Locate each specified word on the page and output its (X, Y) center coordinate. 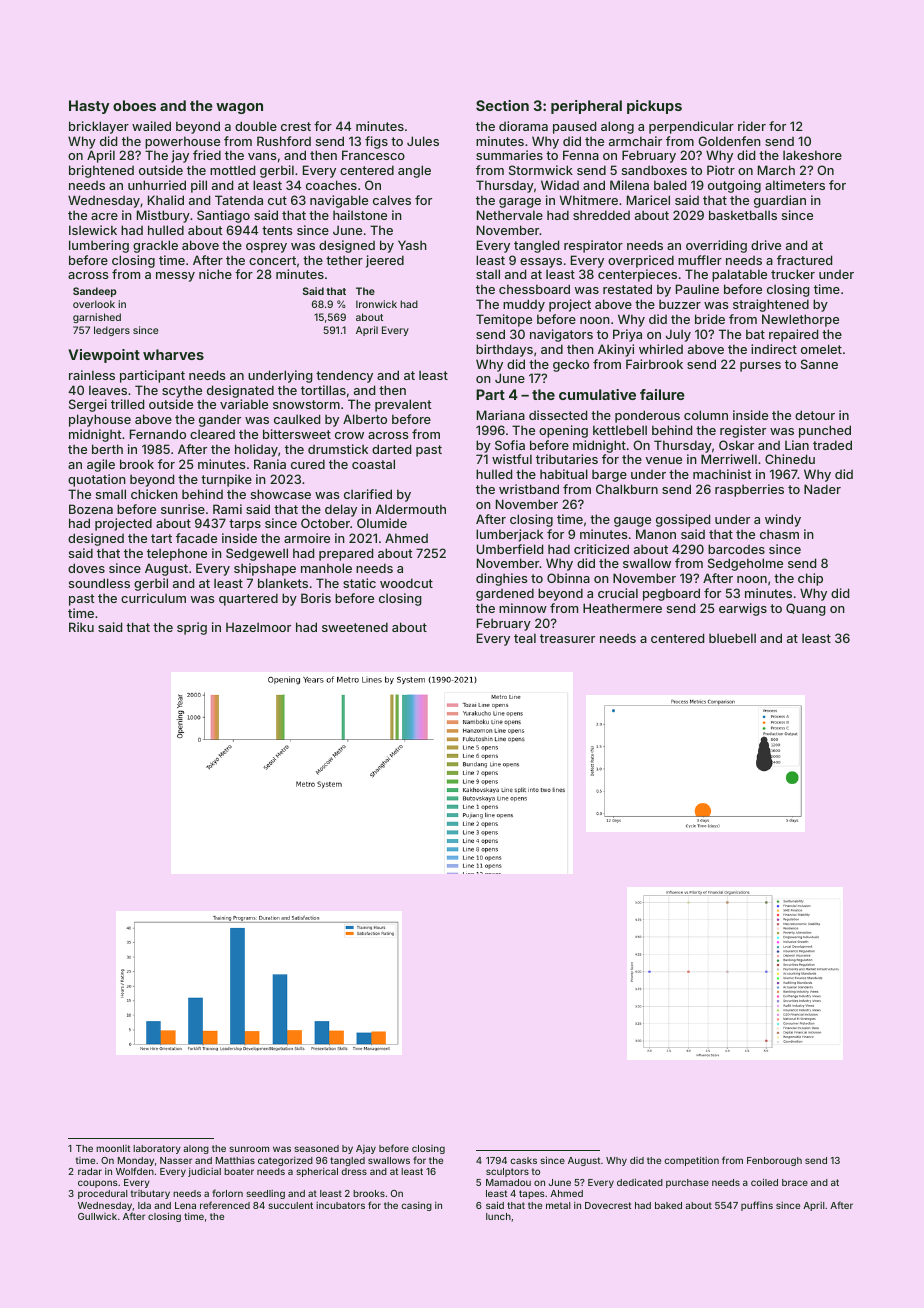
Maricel (648, 200)
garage (520, 203)
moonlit (113, 1148)
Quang (806, 609)
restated (627, 289)
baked (668, 1205)
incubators (340, 1205)
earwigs (743, 609)
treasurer (567, 638)
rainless (92, 375)
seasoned (316, 1148)
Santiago (223, 216)
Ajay (366, 1149)
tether (344, 260)
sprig (192, 628)
